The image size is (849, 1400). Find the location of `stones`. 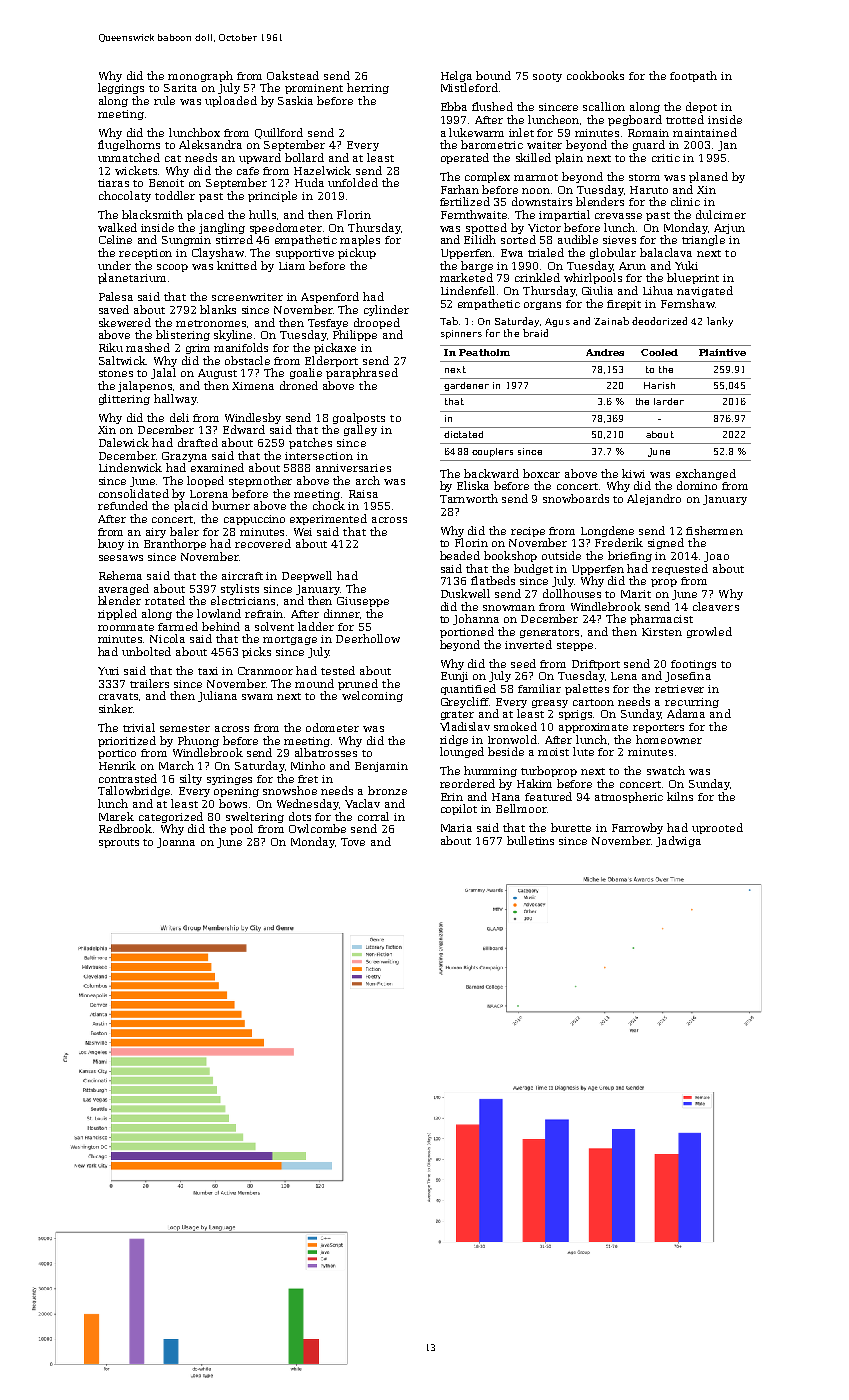

stones is located at coordinates (116, 373).
